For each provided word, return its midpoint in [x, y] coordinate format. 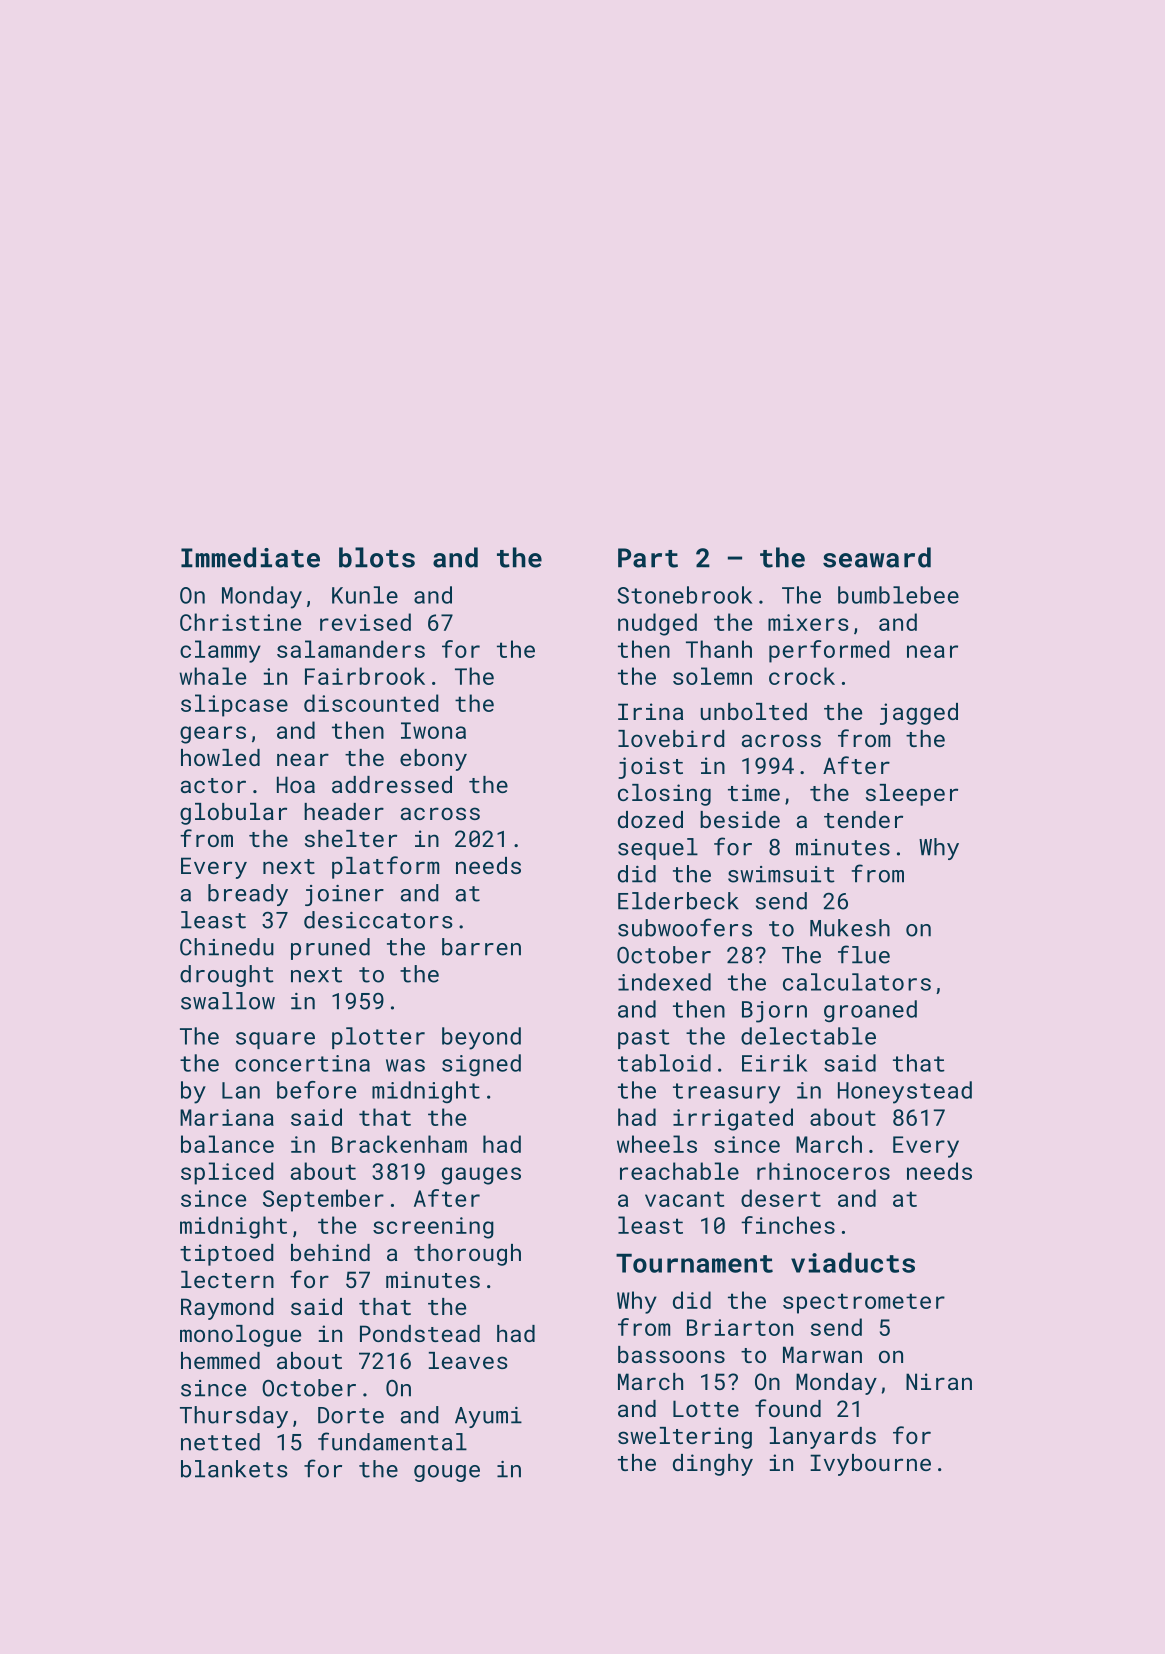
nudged [657, 624]
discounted [371, 703]
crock [802, 676]
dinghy [713, 1465]
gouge [447, 1473]
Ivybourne [870, 1465]
